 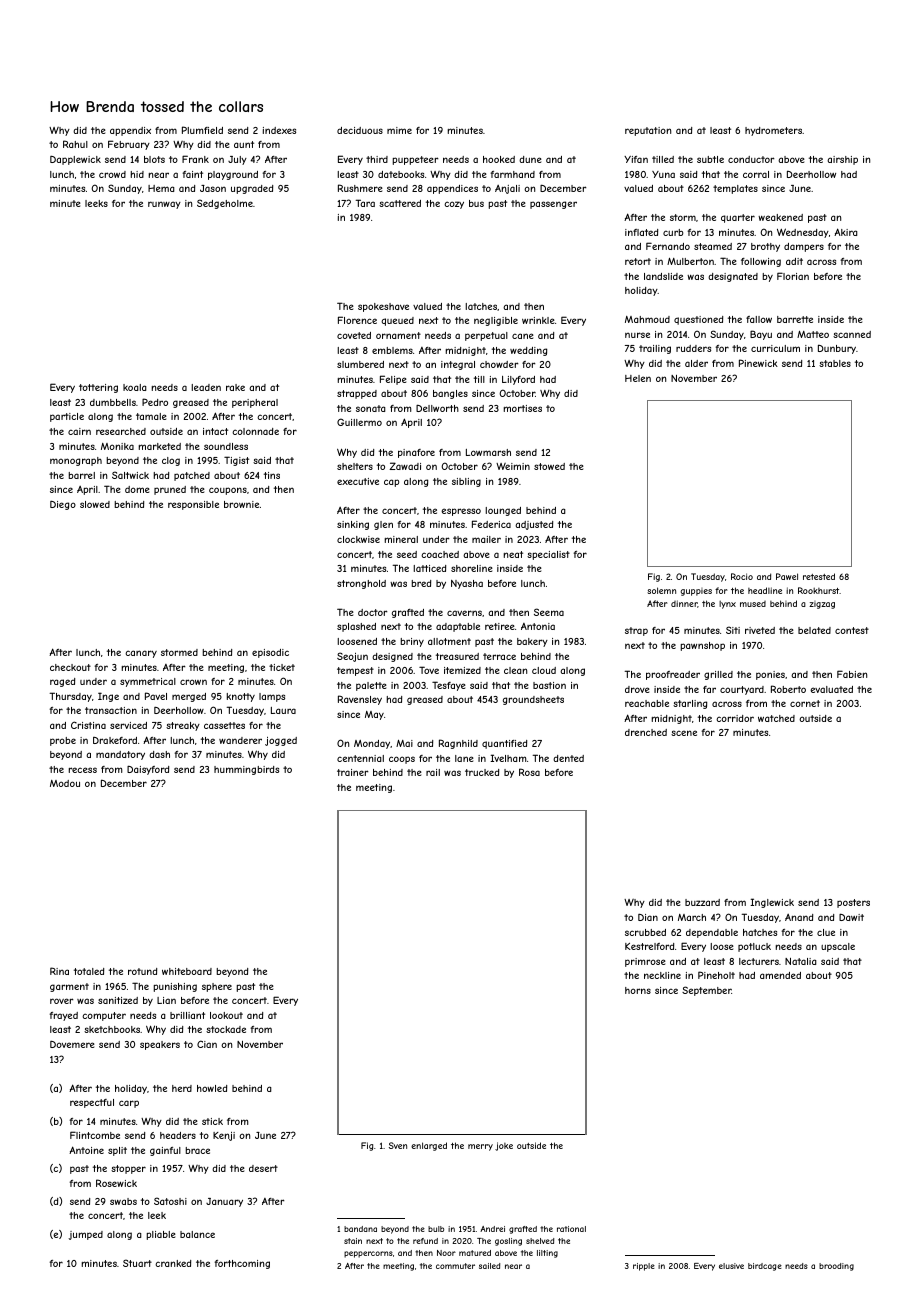 I want to click on scene, so click(x=684, y=733).
